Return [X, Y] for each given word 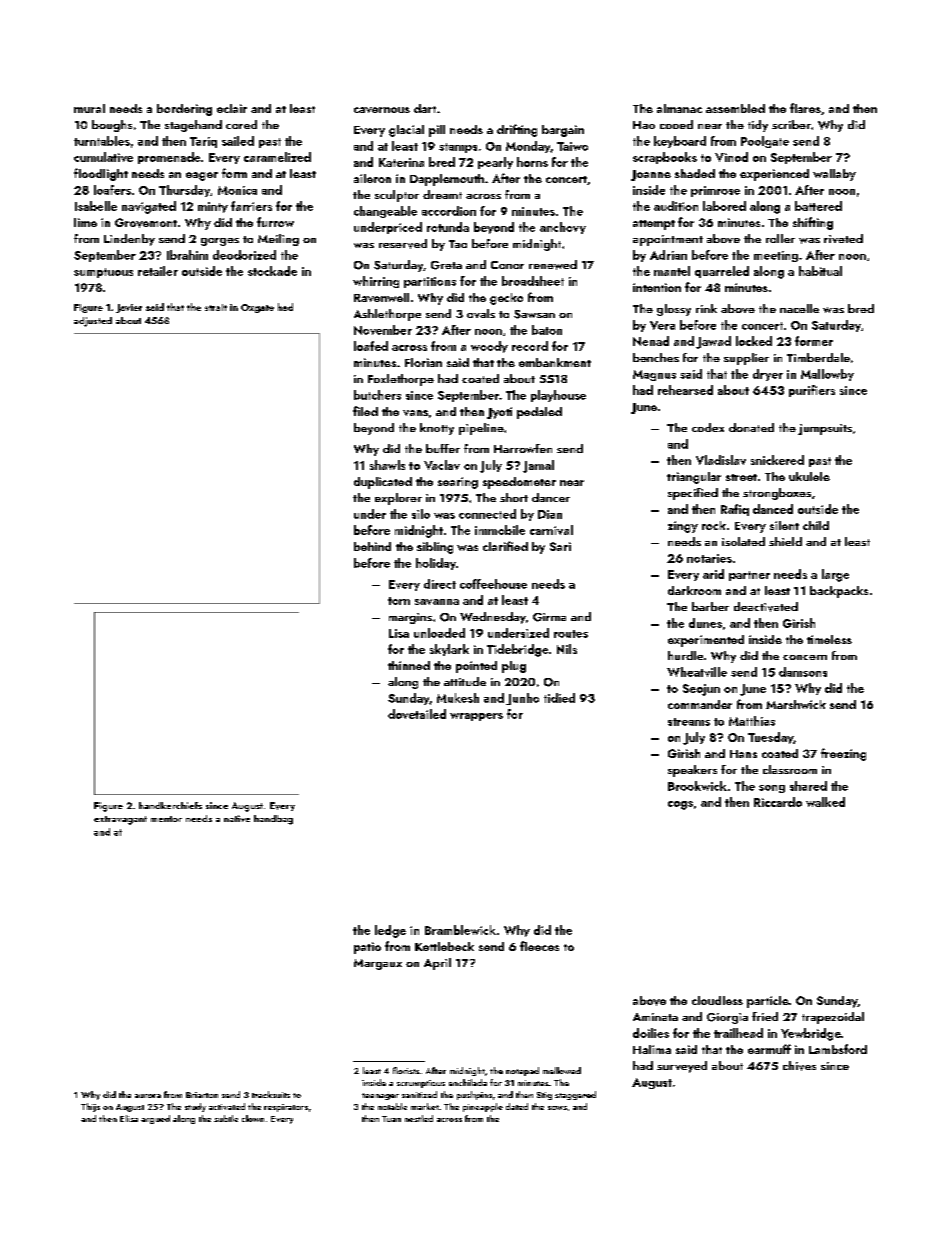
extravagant [120, 820]
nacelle [799, 308]
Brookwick [697, 786]
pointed [476, 667]
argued [155, 1119]
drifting [517, 130]
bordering [184, 110]
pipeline [481, 429]
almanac [679, 108]
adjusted [93, 322]
